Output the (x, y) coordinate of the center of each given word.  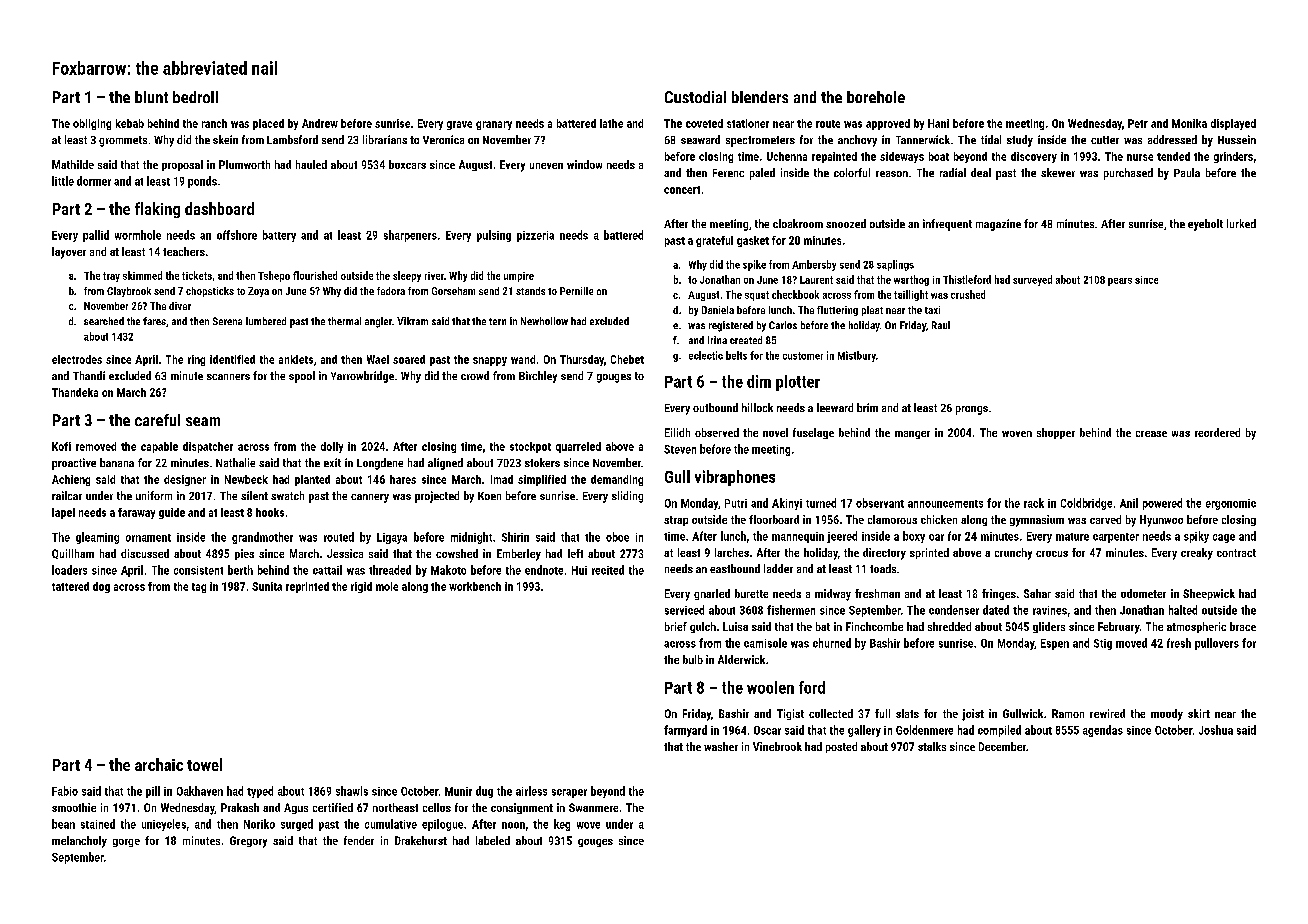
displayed (1233, 124)
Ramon (1068, 713)
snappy (490, 361)
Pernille (576, 291)
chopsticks (210, 292)
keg (562, 825)
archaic (159, 764)
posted (841, 747)
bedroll (195, 97)
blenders (760, 97)
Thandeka (75, 392)
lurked (1241, 223)
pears (1120, 282)
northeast (395, 807)
